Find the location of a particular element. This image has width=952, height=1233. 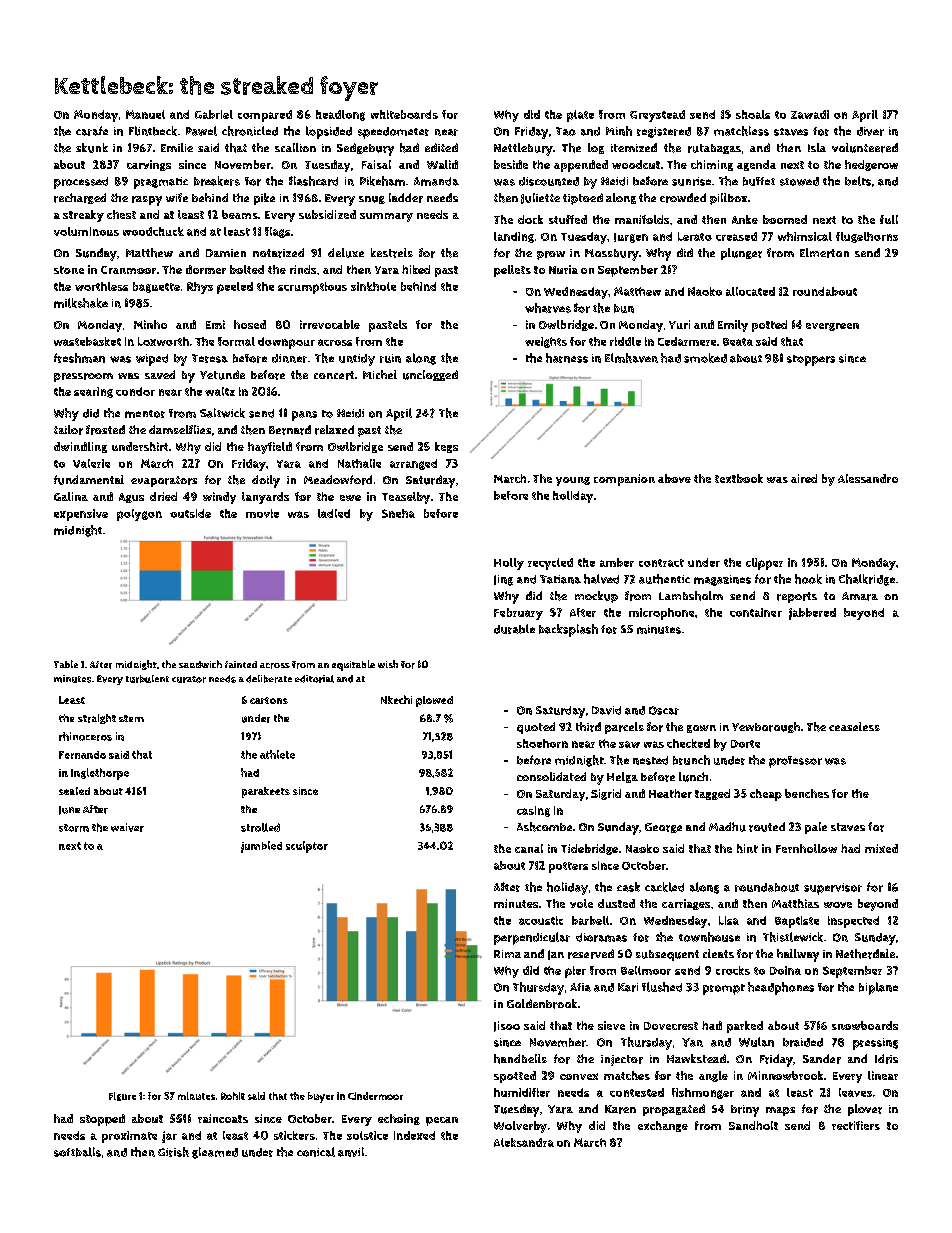

softballs is located at coordinates (77, 1152).
